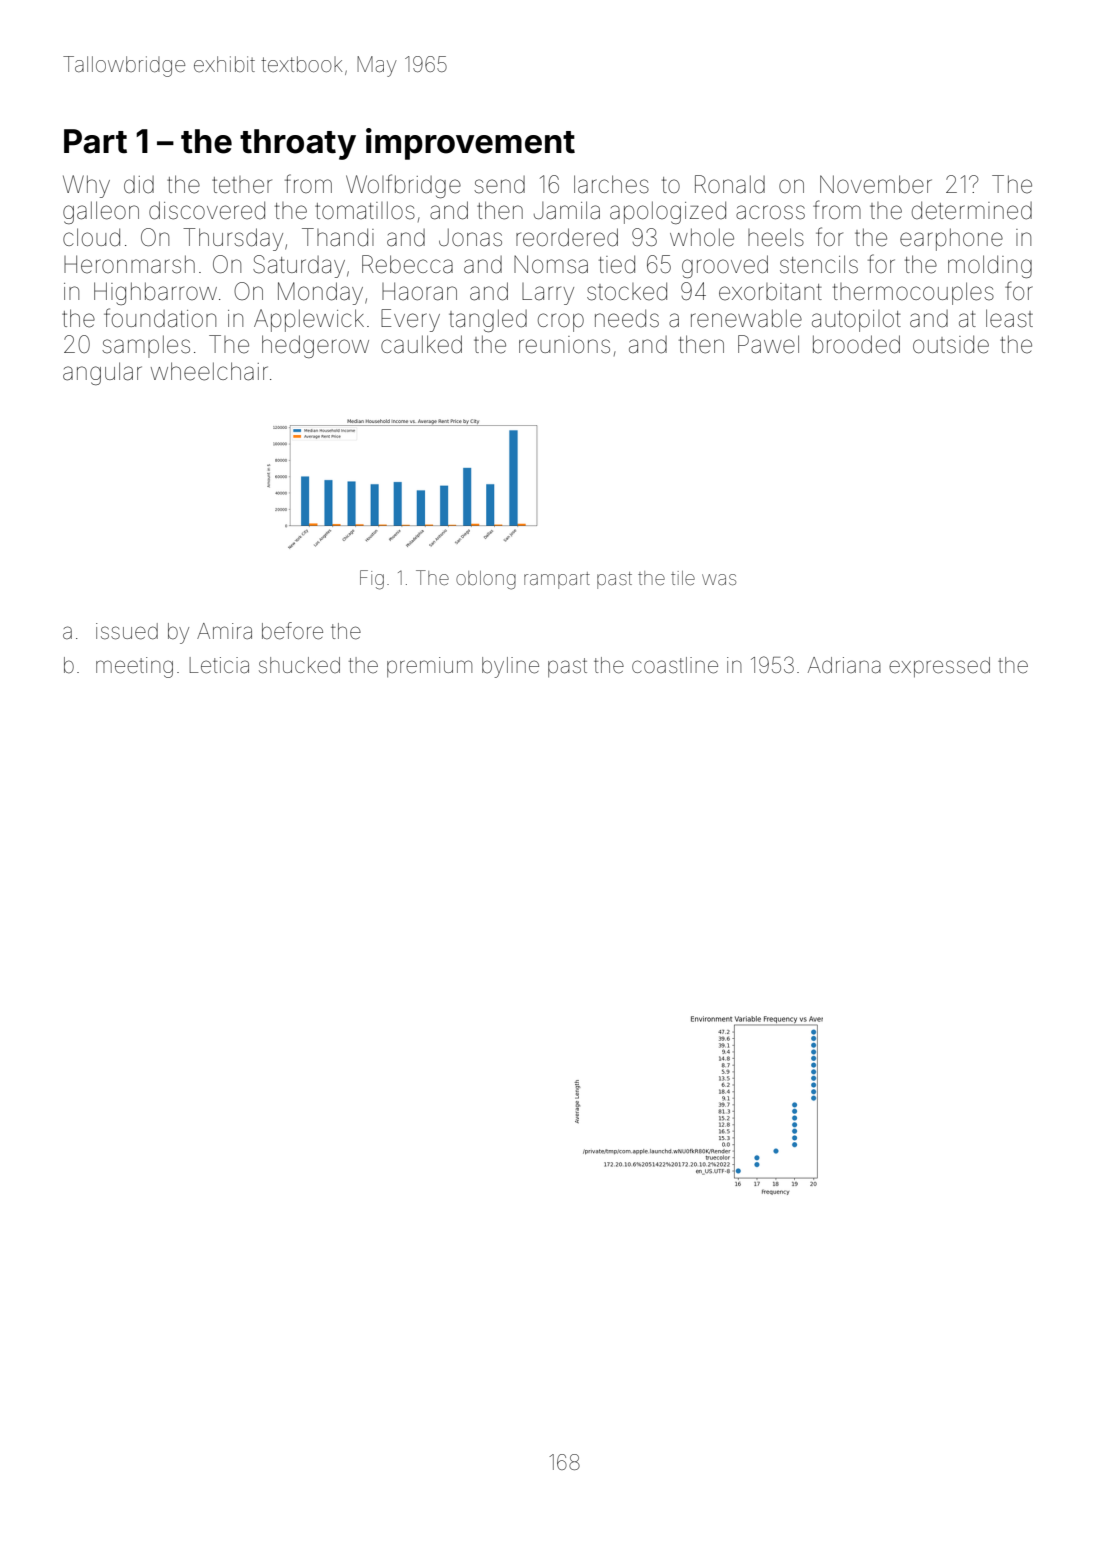  What do you see at coordinates (730, 184) in the page?
I see `Ronald` at bounding box center [730, 184].
